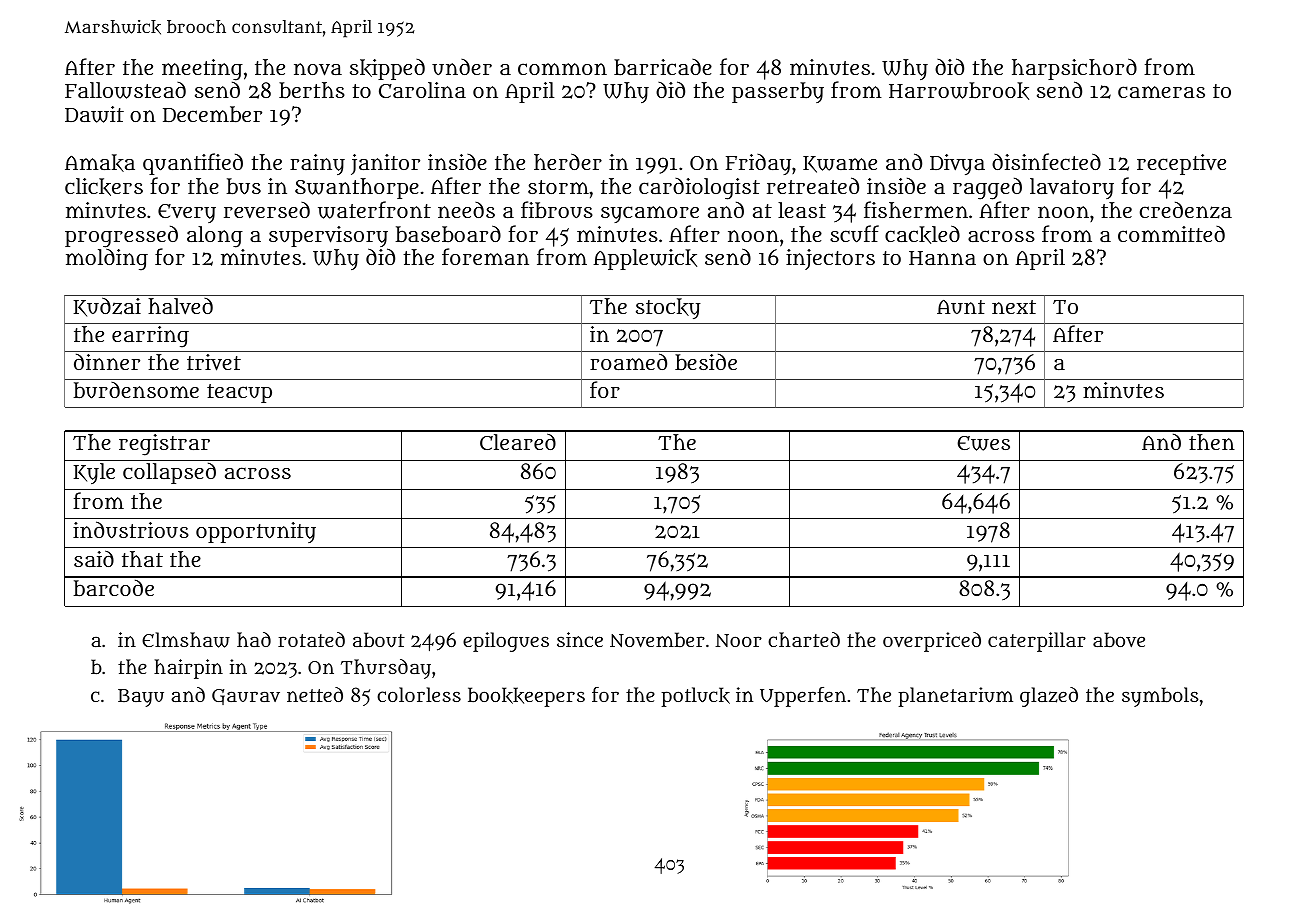 This document has height=924, width=1308. What do you see at coordinates (1212, 442) in the document?
I see `then` at bounding box center [1212, 442].
